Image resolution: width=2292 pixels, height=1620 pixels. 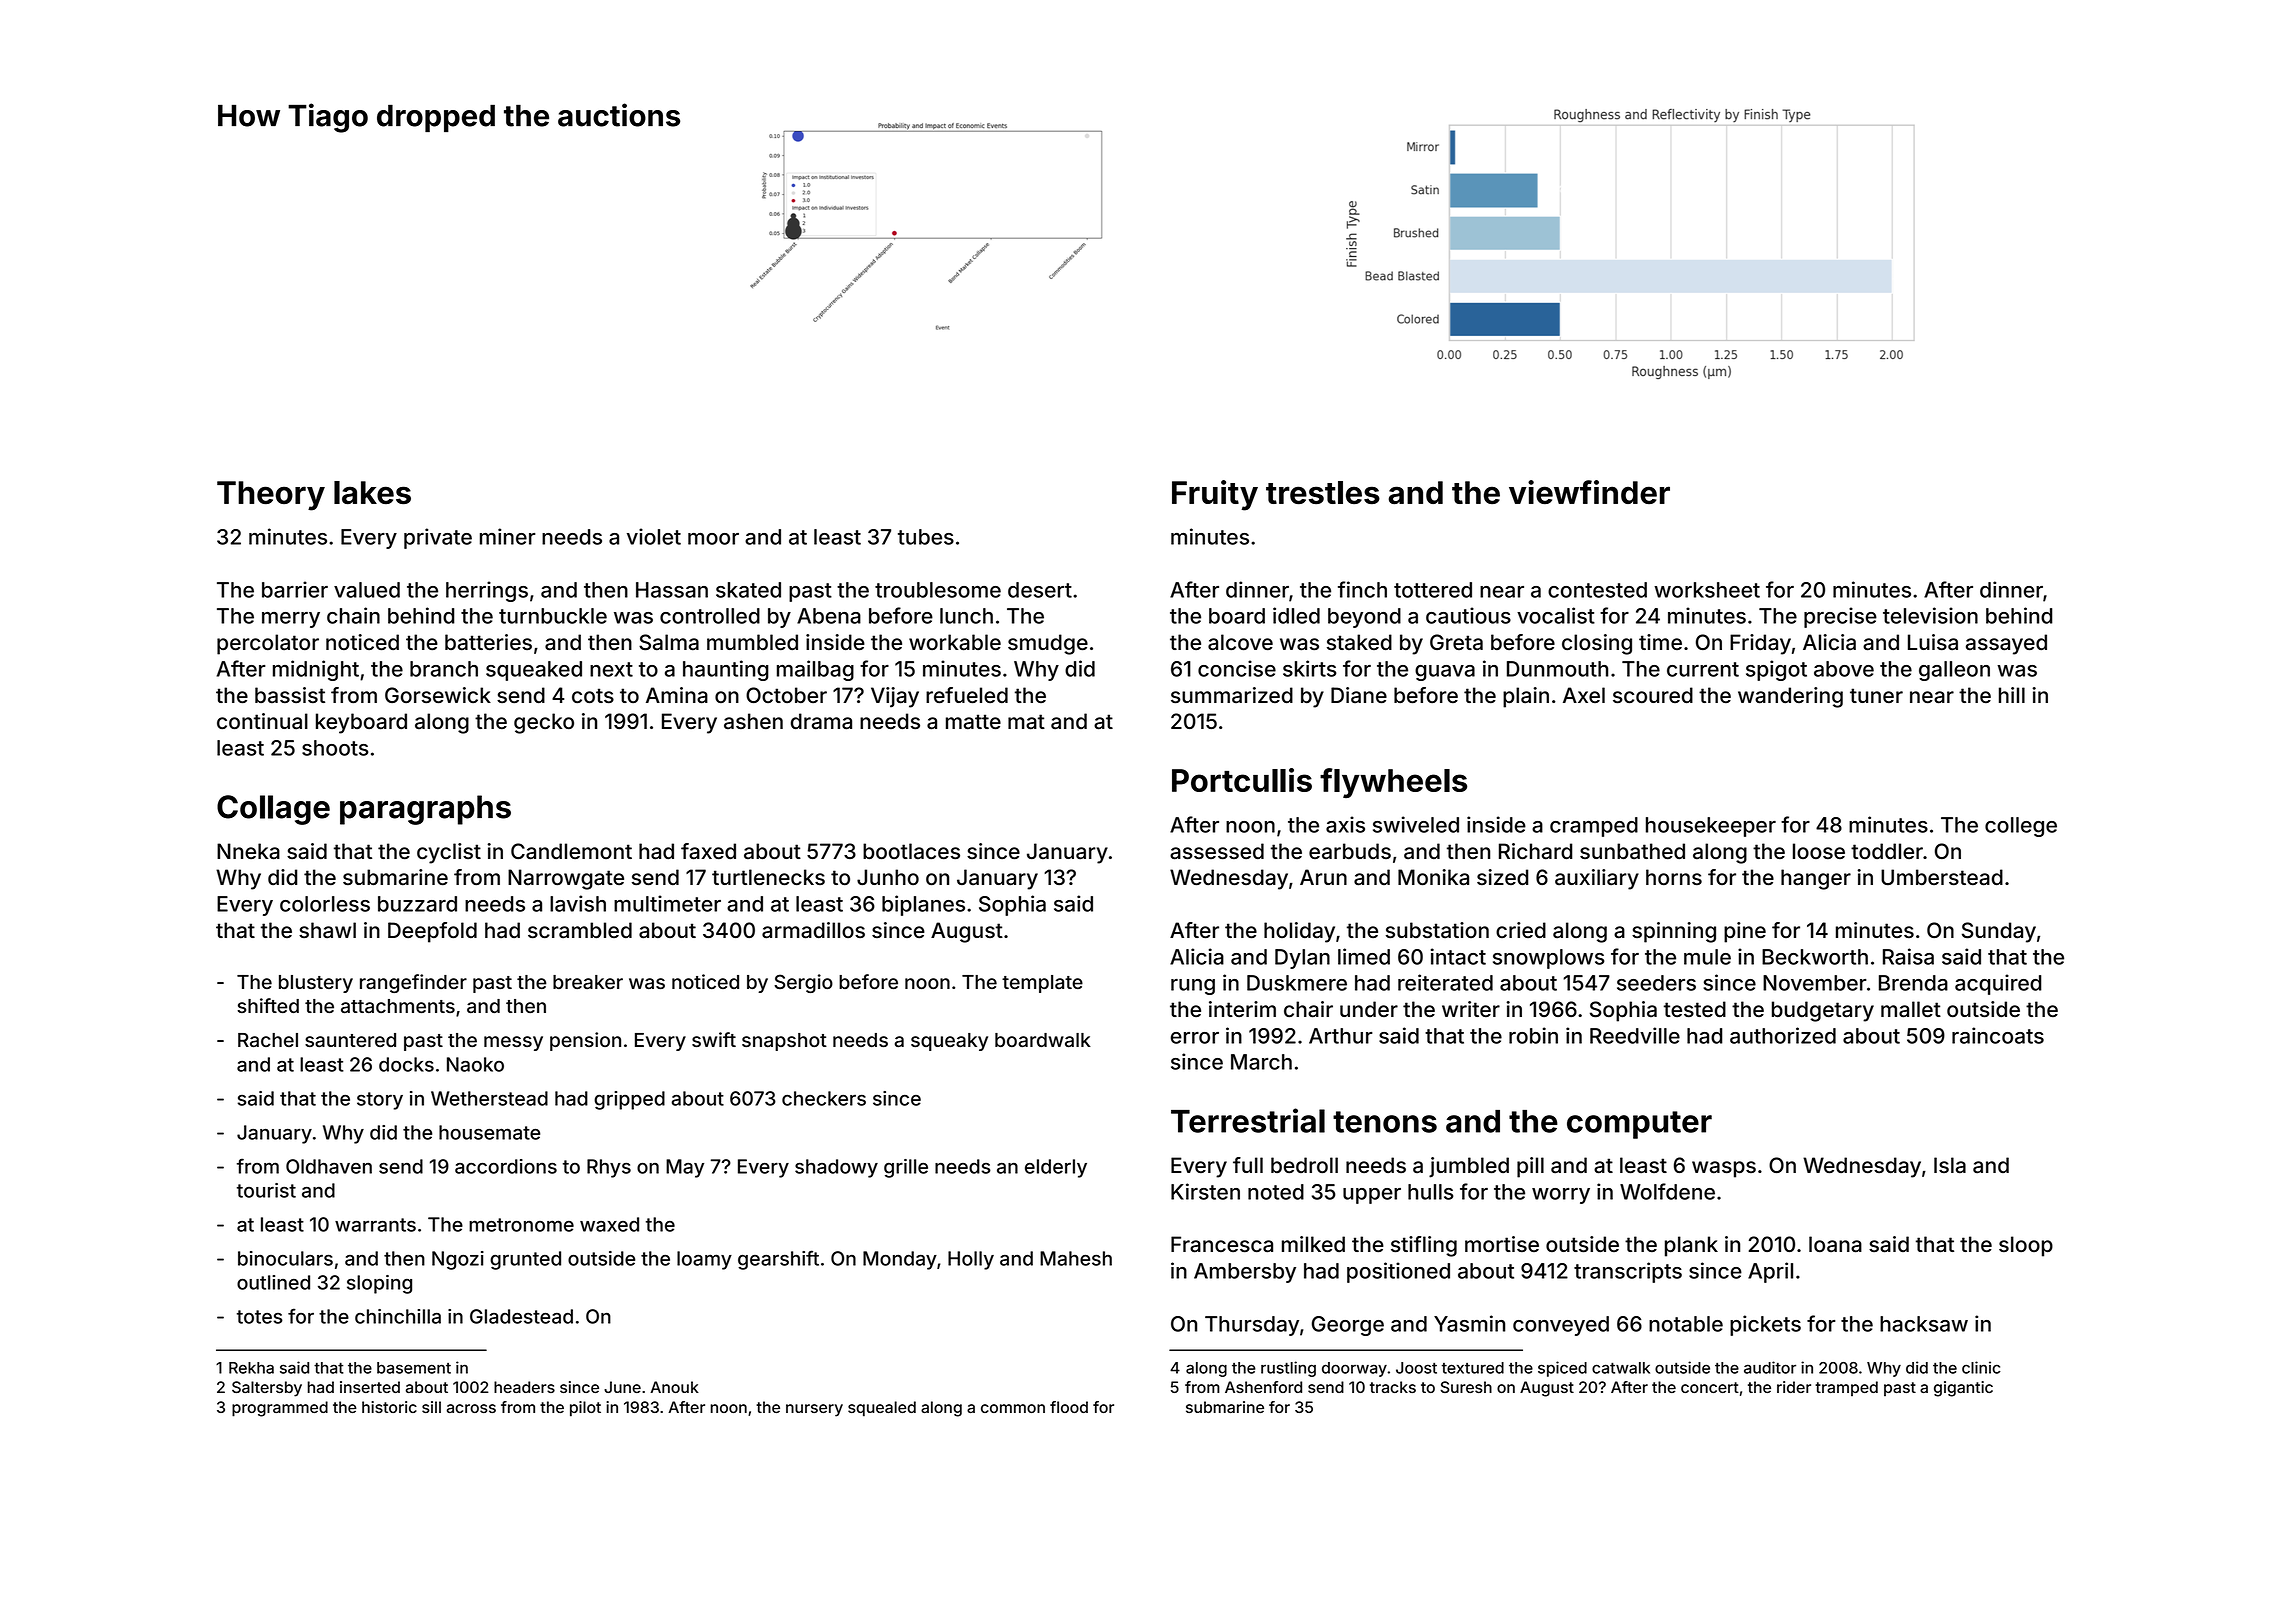 What do you see at coordinates (1887, 851) in the screenshot?
I see `toddler` at bounding box center [1887, 851].
